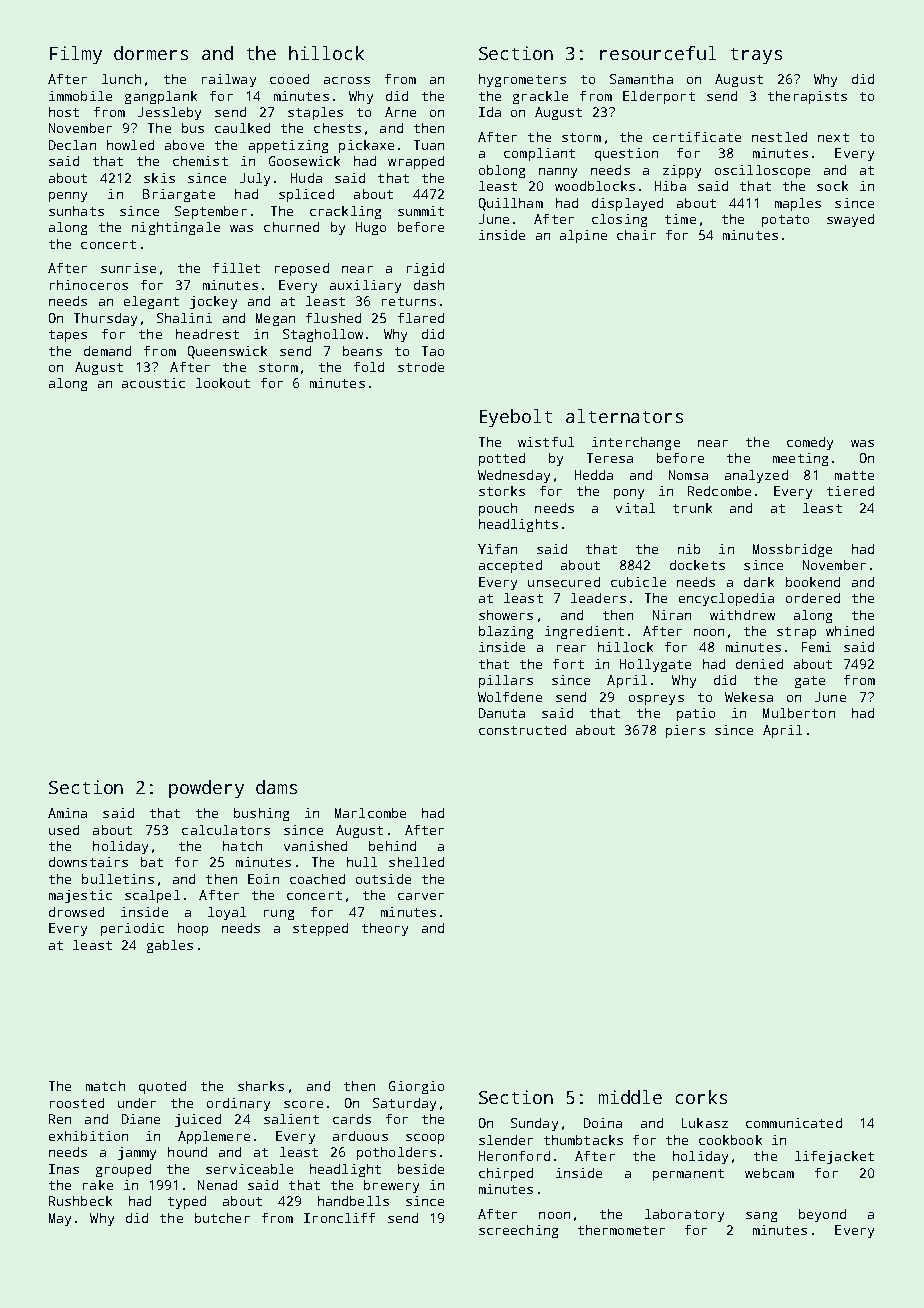 The image size is (924, 1308). I want to click on constructed, so click(522, 730).
